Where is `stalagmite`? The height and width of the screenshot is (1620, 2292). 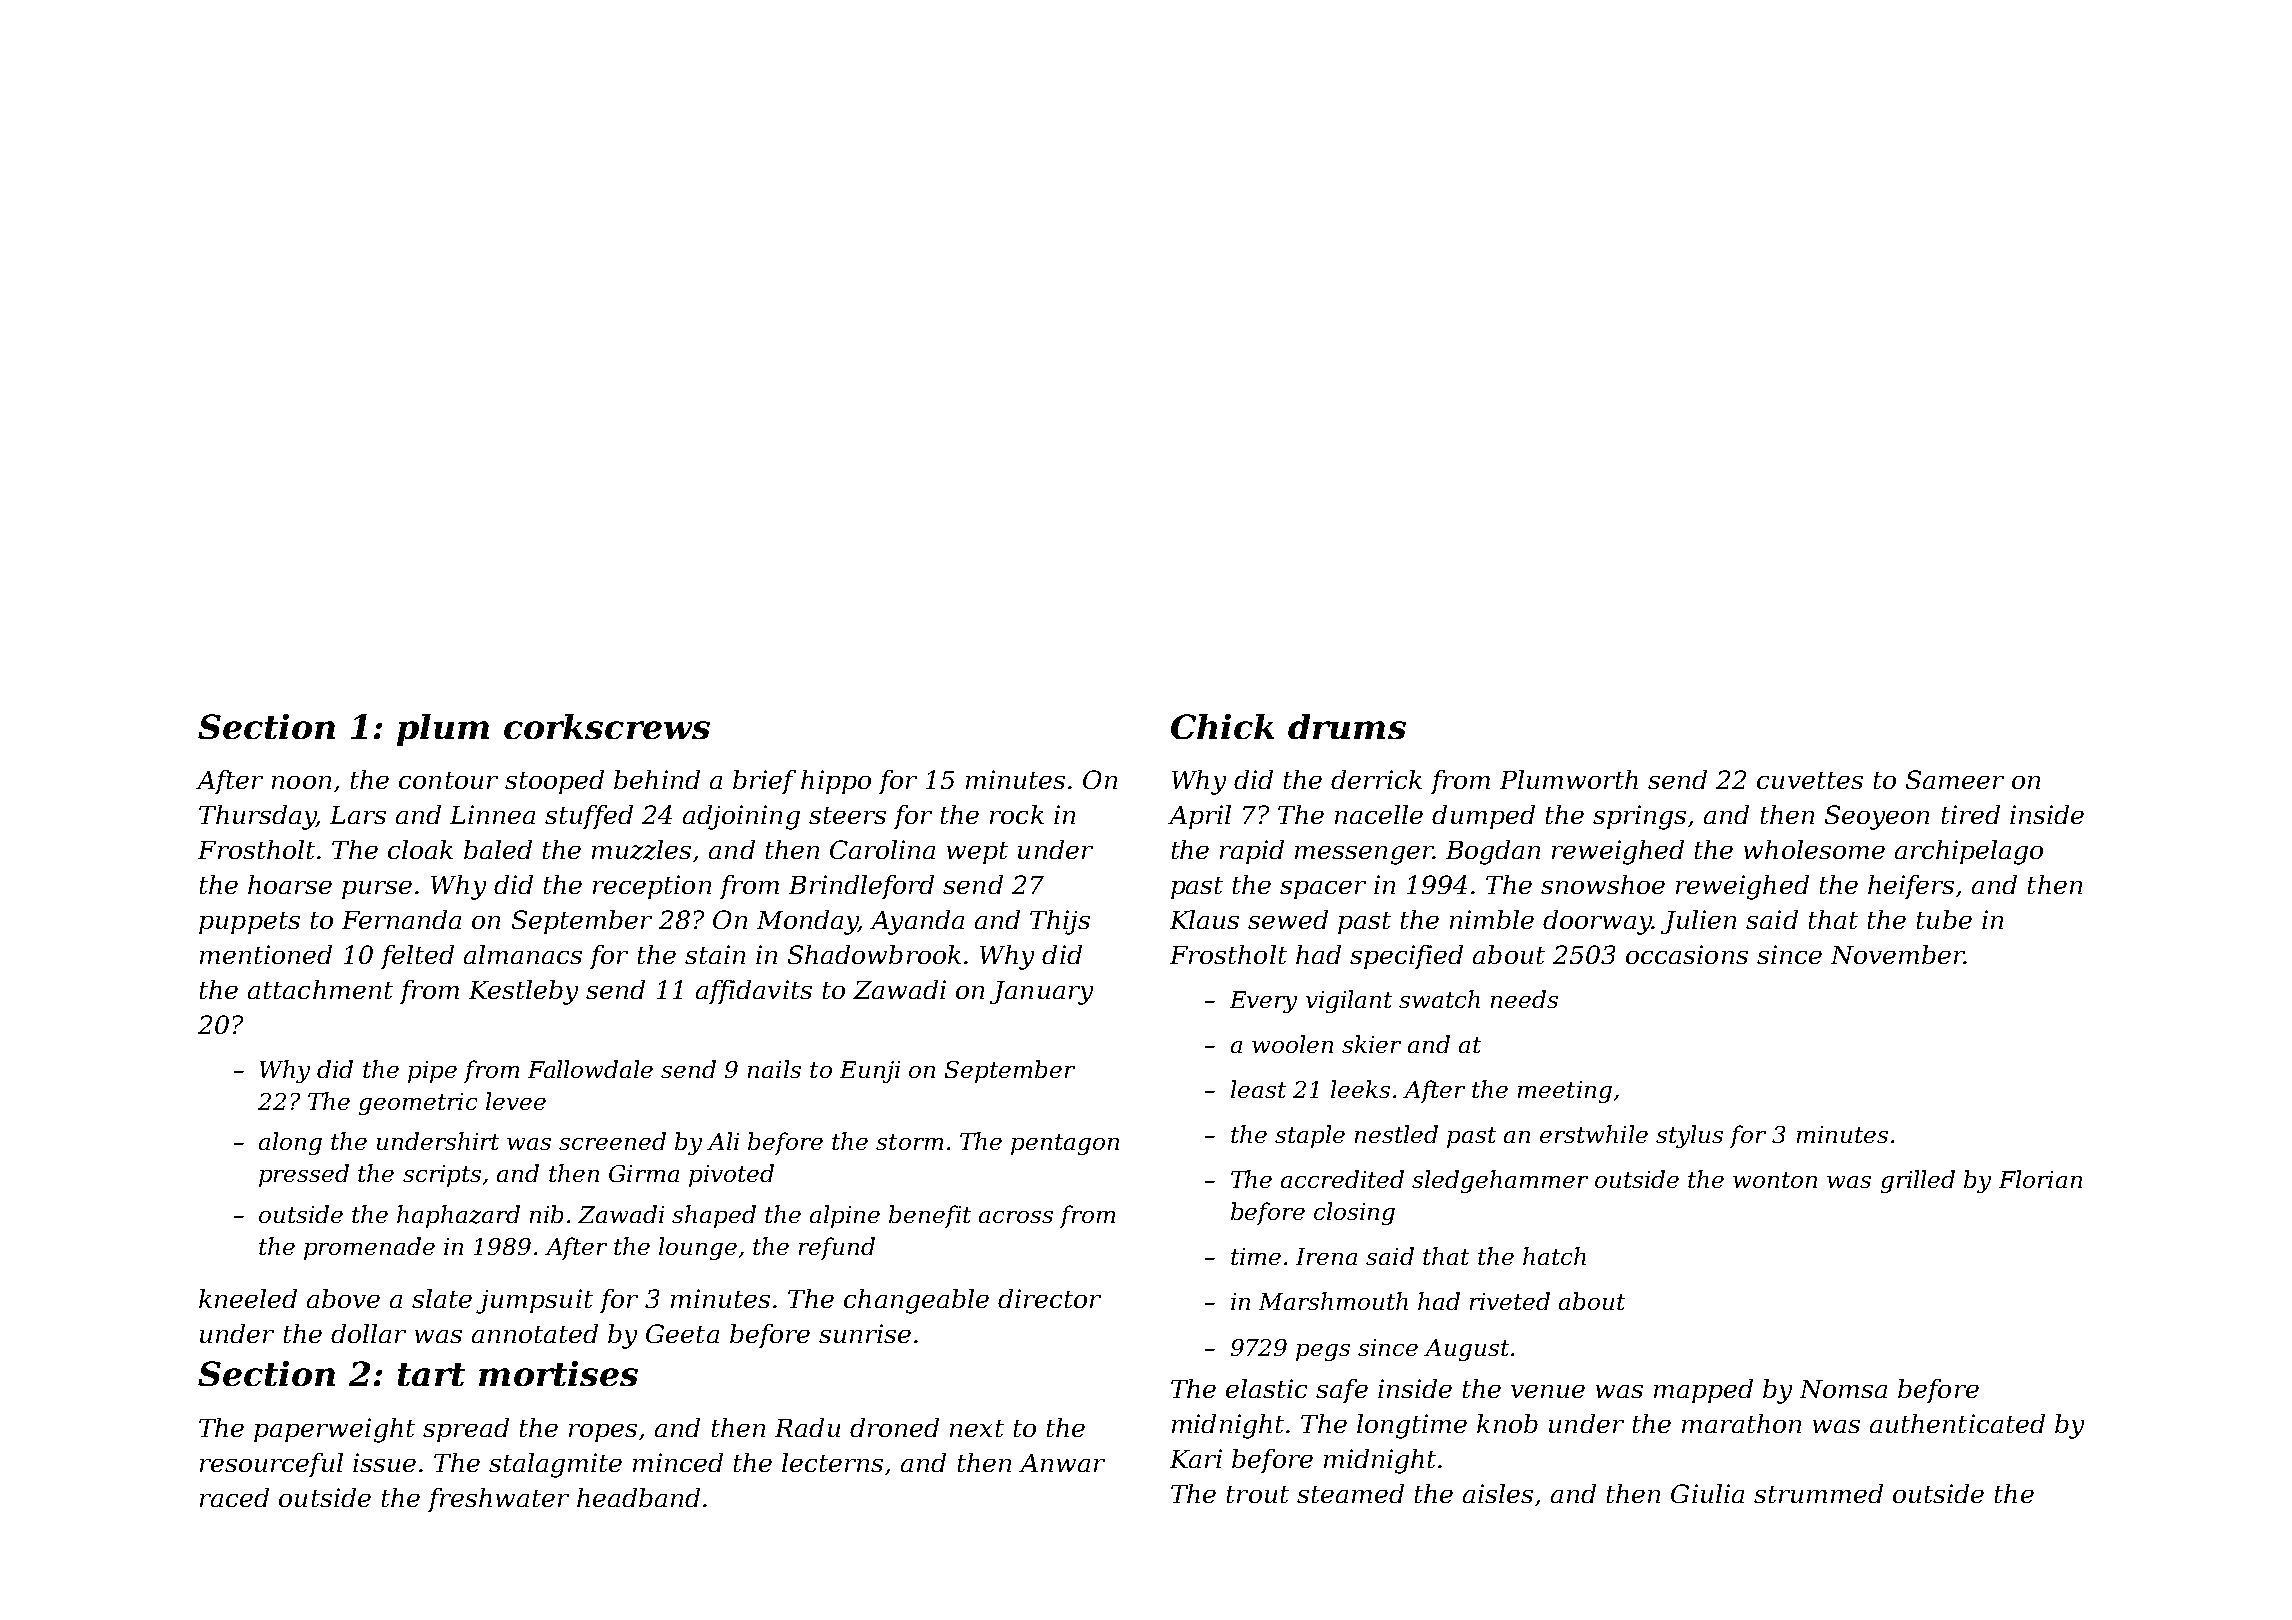 stalagmite is located at coordinates (555, 1465).
